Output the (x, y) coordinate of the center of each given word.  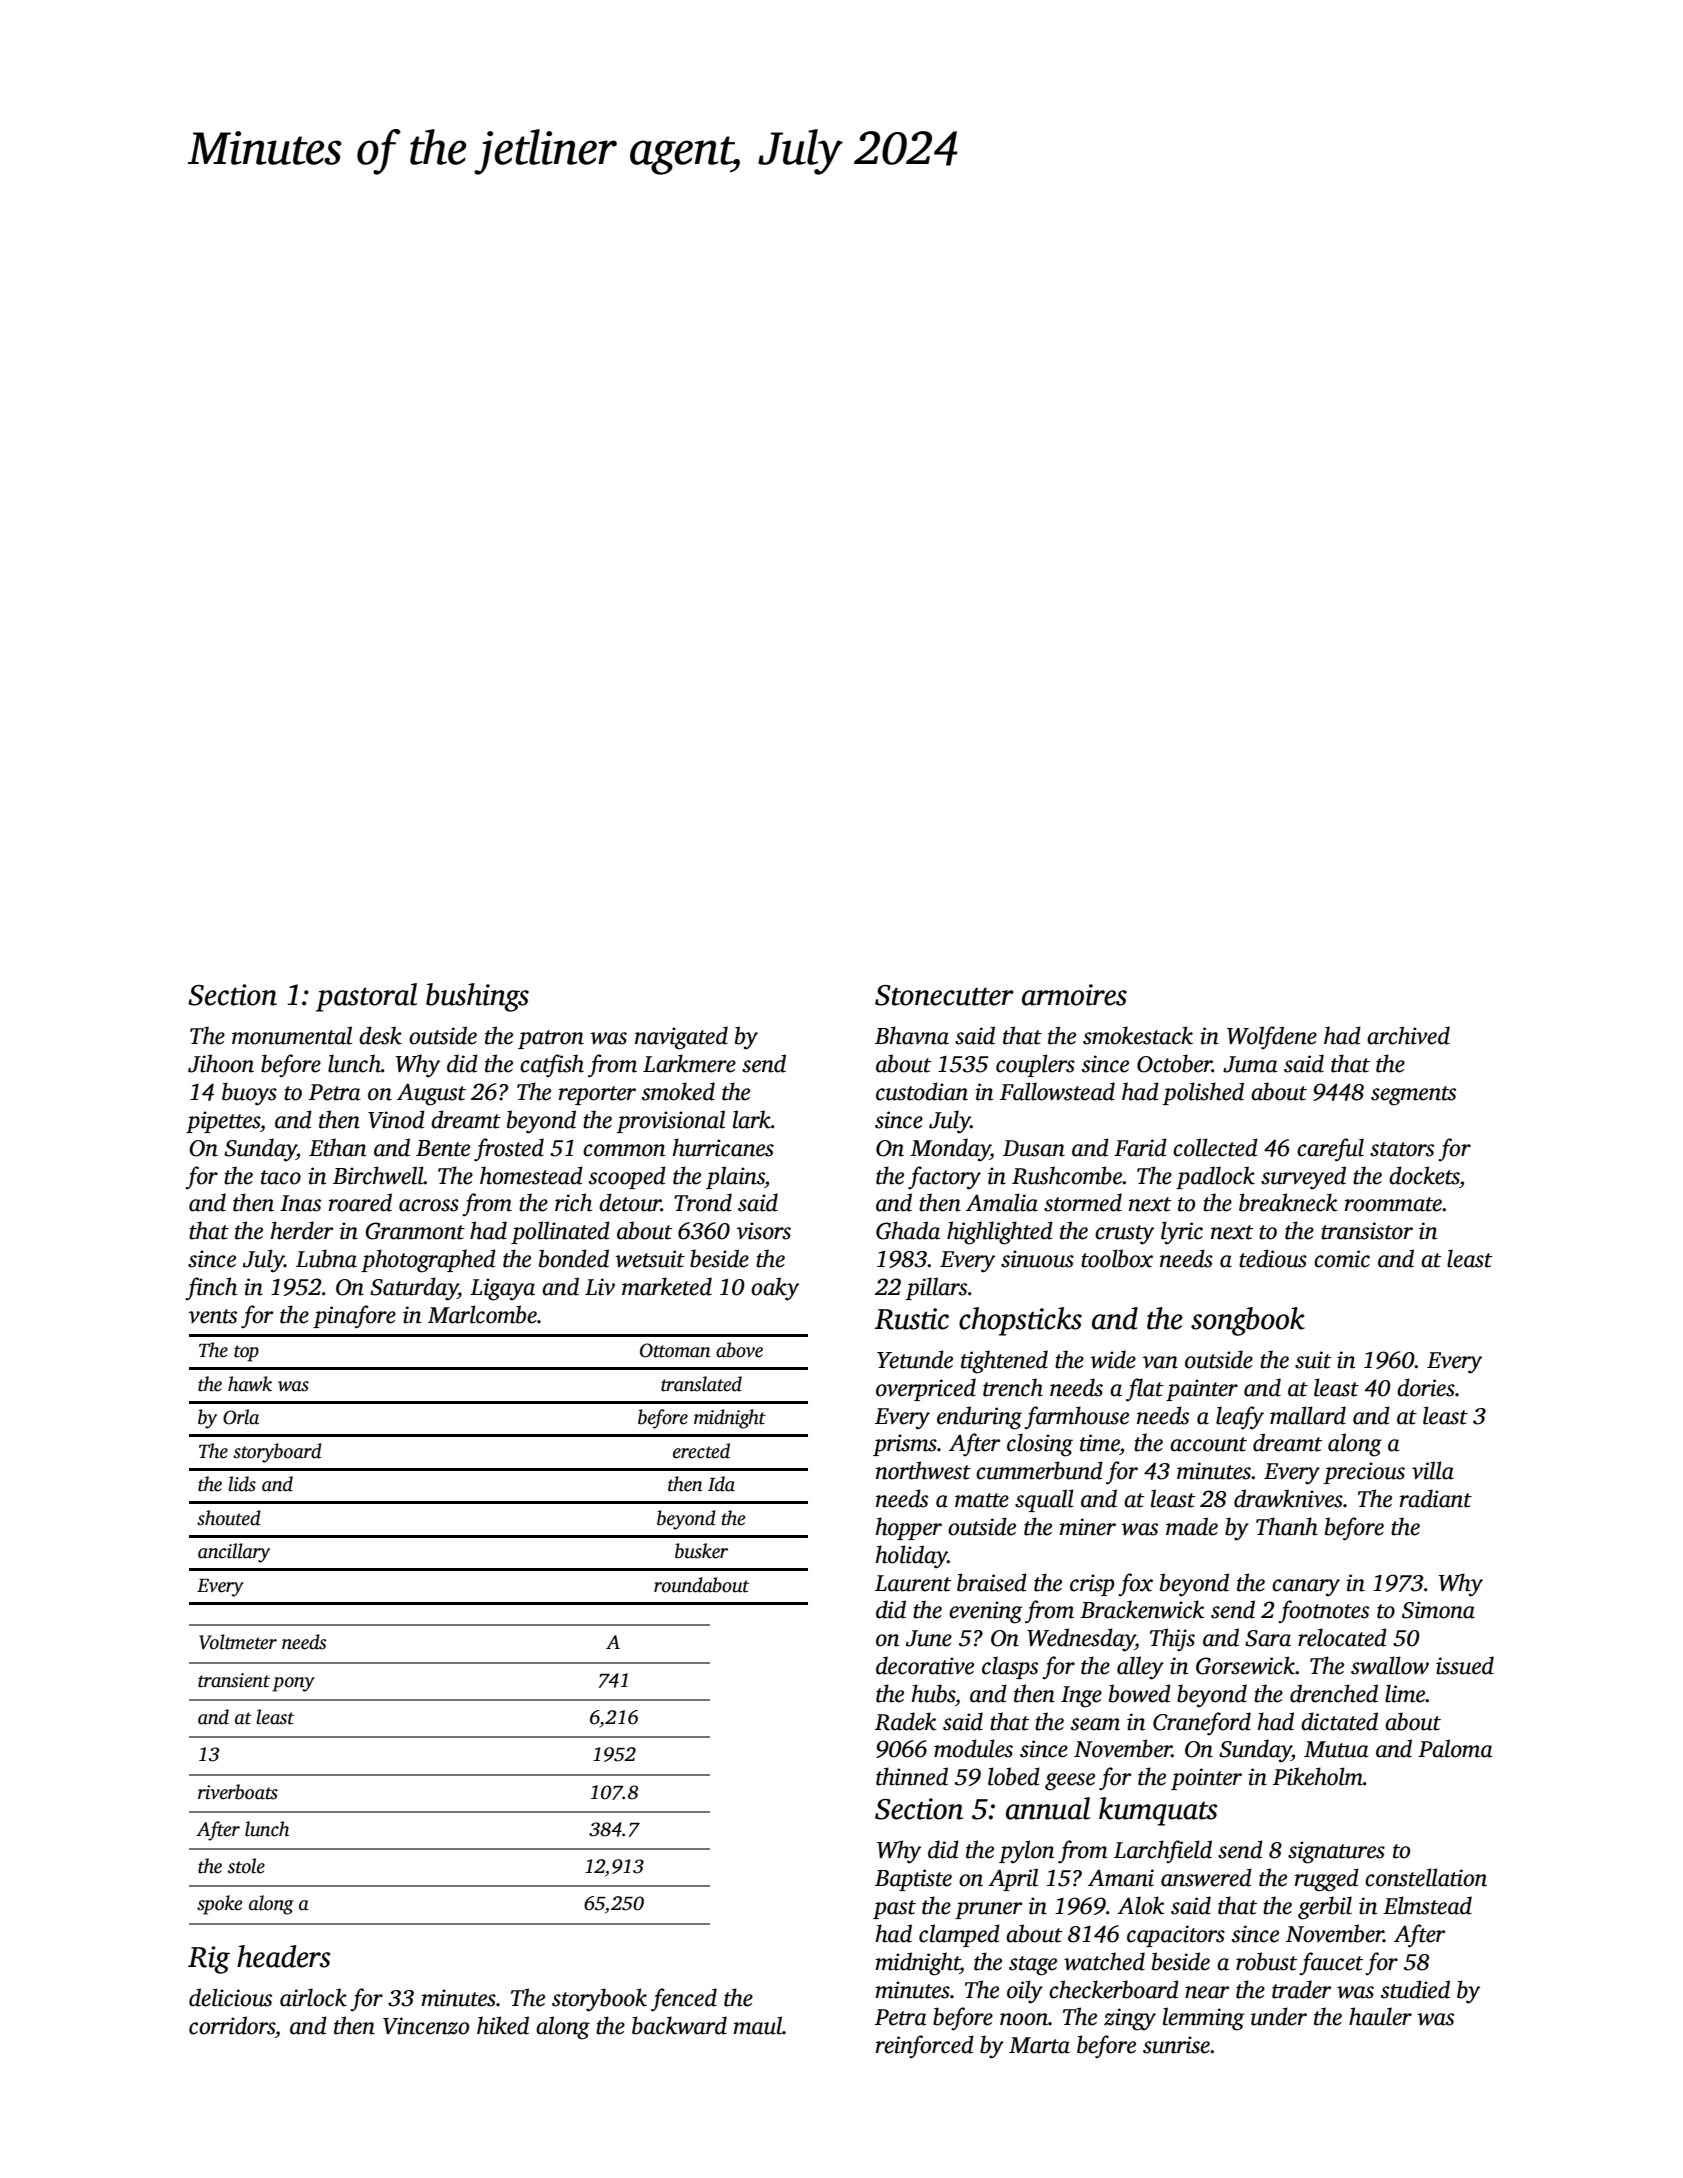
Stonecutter (944, 995)
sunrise (1176, 2045)
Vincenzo (426, 2026)
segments (1413, 1096)
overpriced (926, 1389)
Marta (1039, 2045)
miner (1088, 1527)
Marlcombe (482, 1314)
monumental (292, 1035)
